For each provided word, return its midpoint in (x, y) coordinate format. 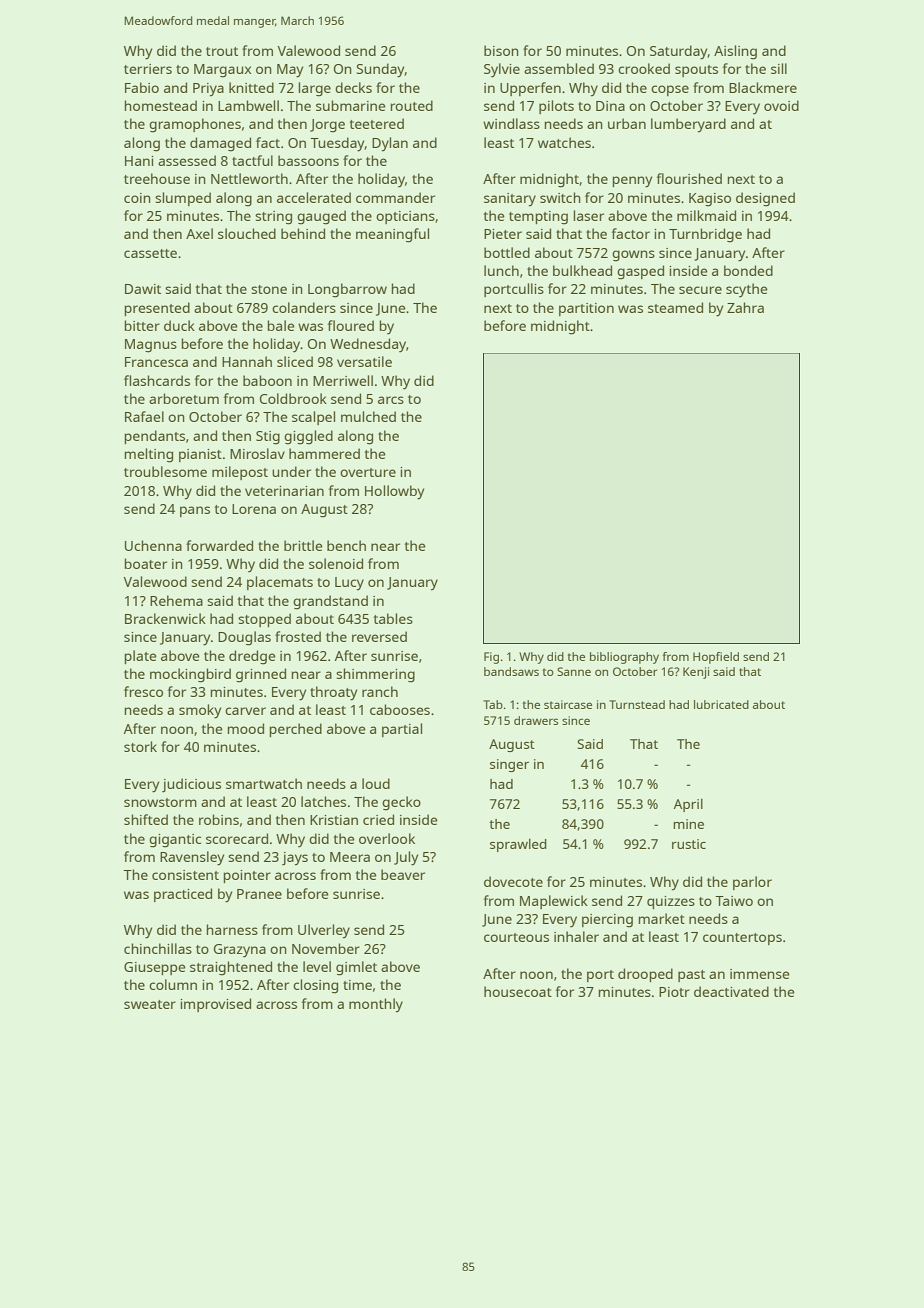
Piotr (674, 992)
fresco (143, 691)
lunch (501, 270)
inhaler (576, 936)
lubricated (721, 704)
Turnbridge (705, 235)
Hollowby (394, 492)
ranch (380, 691)
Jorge (327, 126)
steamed (675, 307)
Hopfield (716, 658)
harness (232, 929)
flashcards (157, 380)
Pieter (503, 234)
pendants (154, 437)
